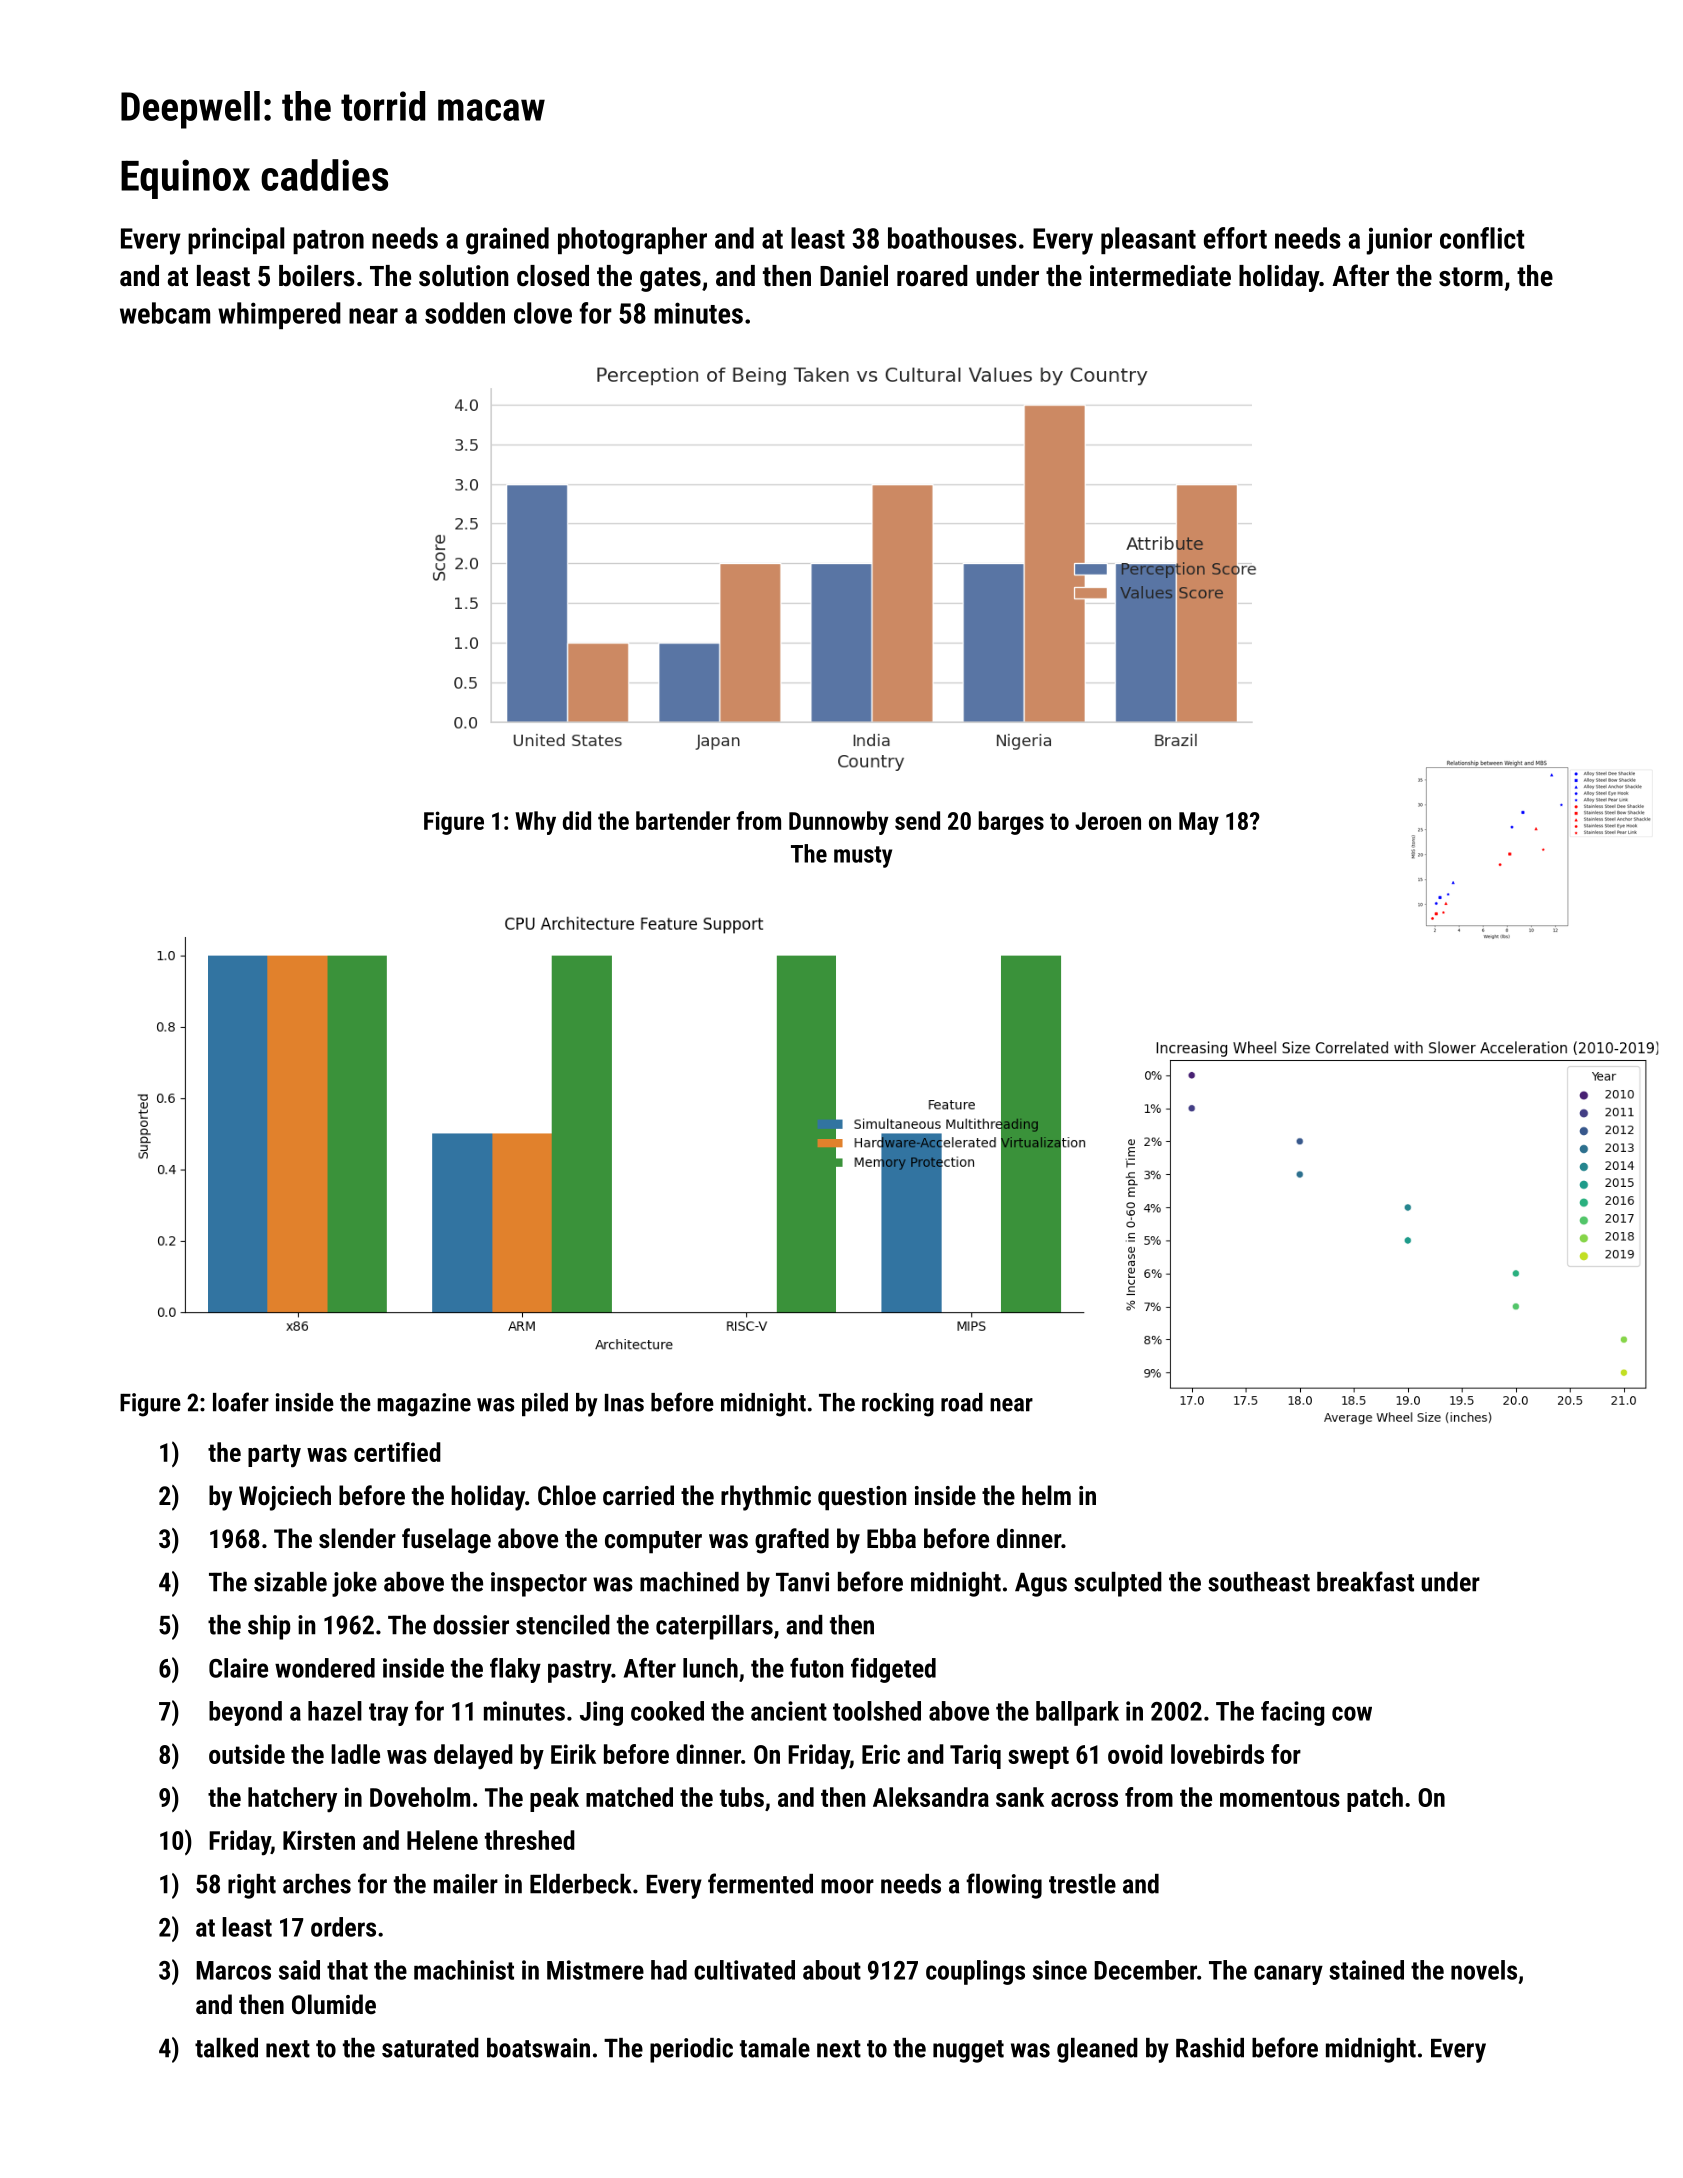  I want to click on boatswain, so click(538, 2048).
